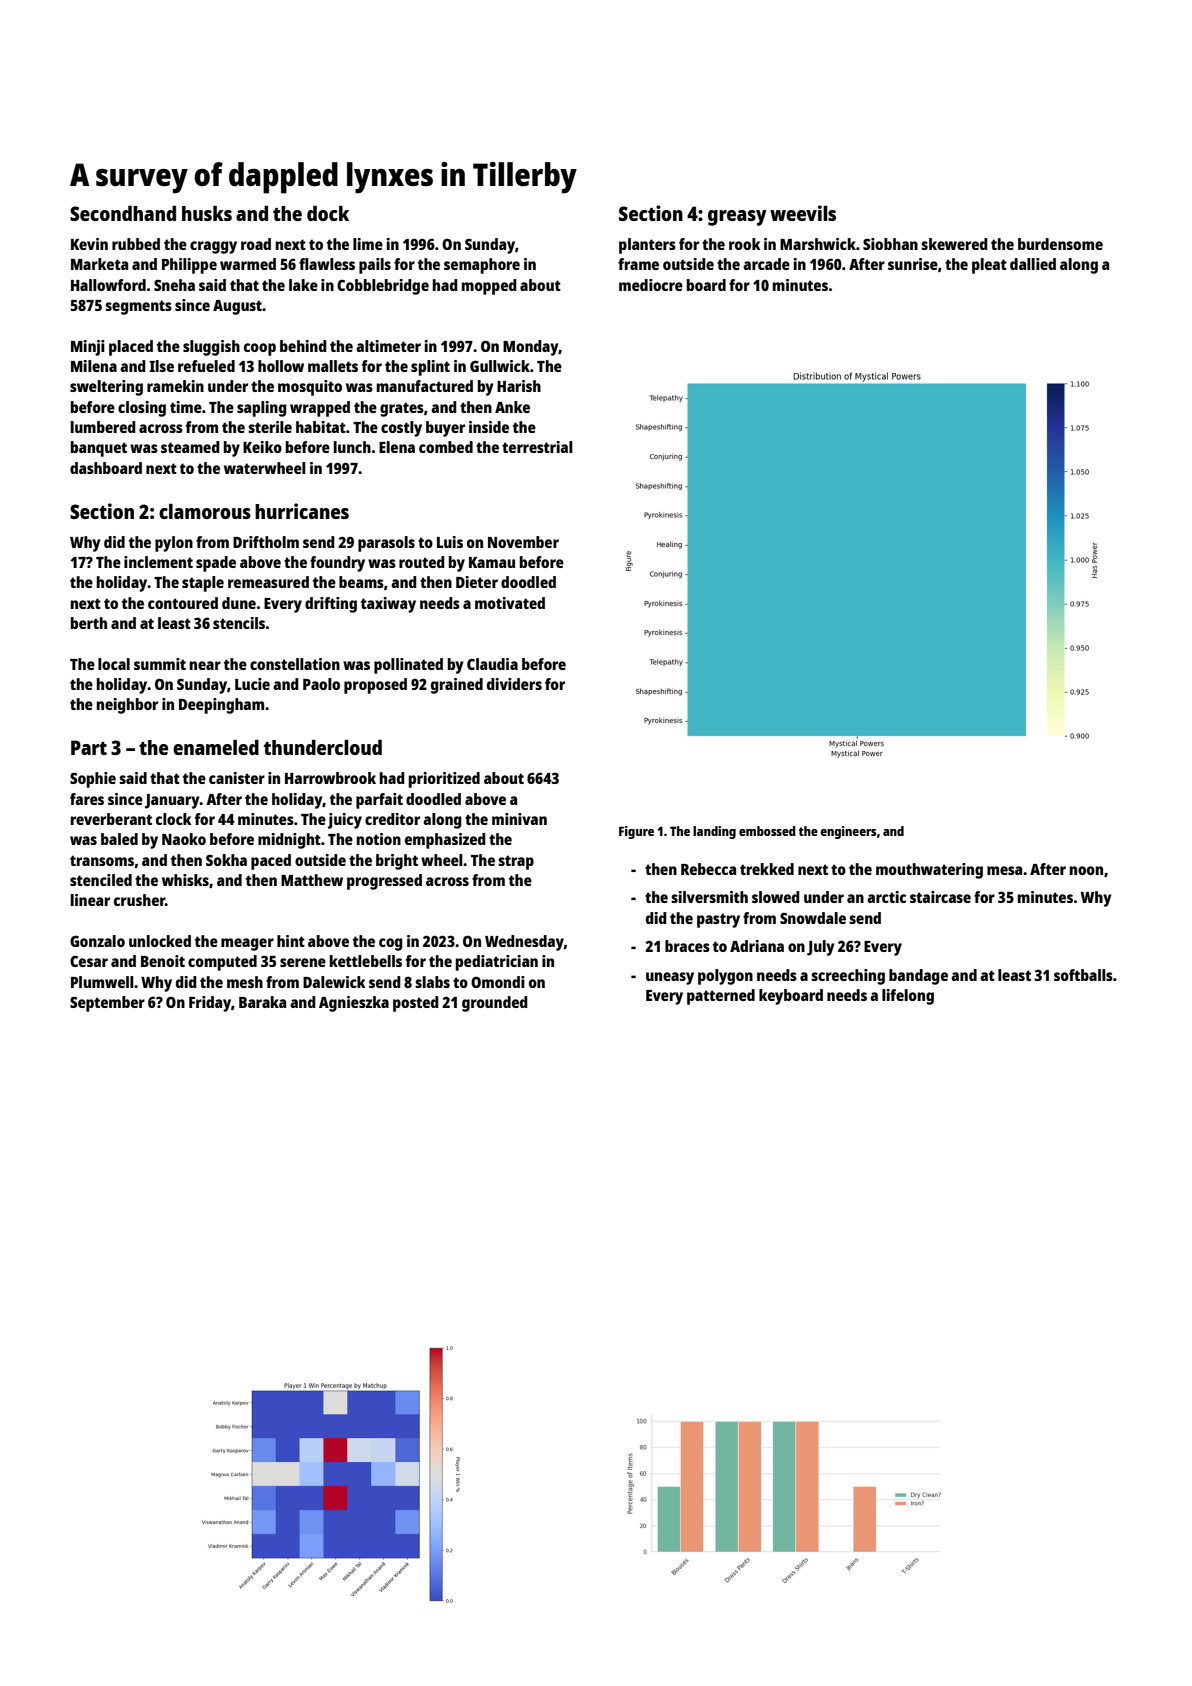  What do you see at coordinates (392, 819) in the screenshot?
I see `creditor` at bounding box center [392, 819].
